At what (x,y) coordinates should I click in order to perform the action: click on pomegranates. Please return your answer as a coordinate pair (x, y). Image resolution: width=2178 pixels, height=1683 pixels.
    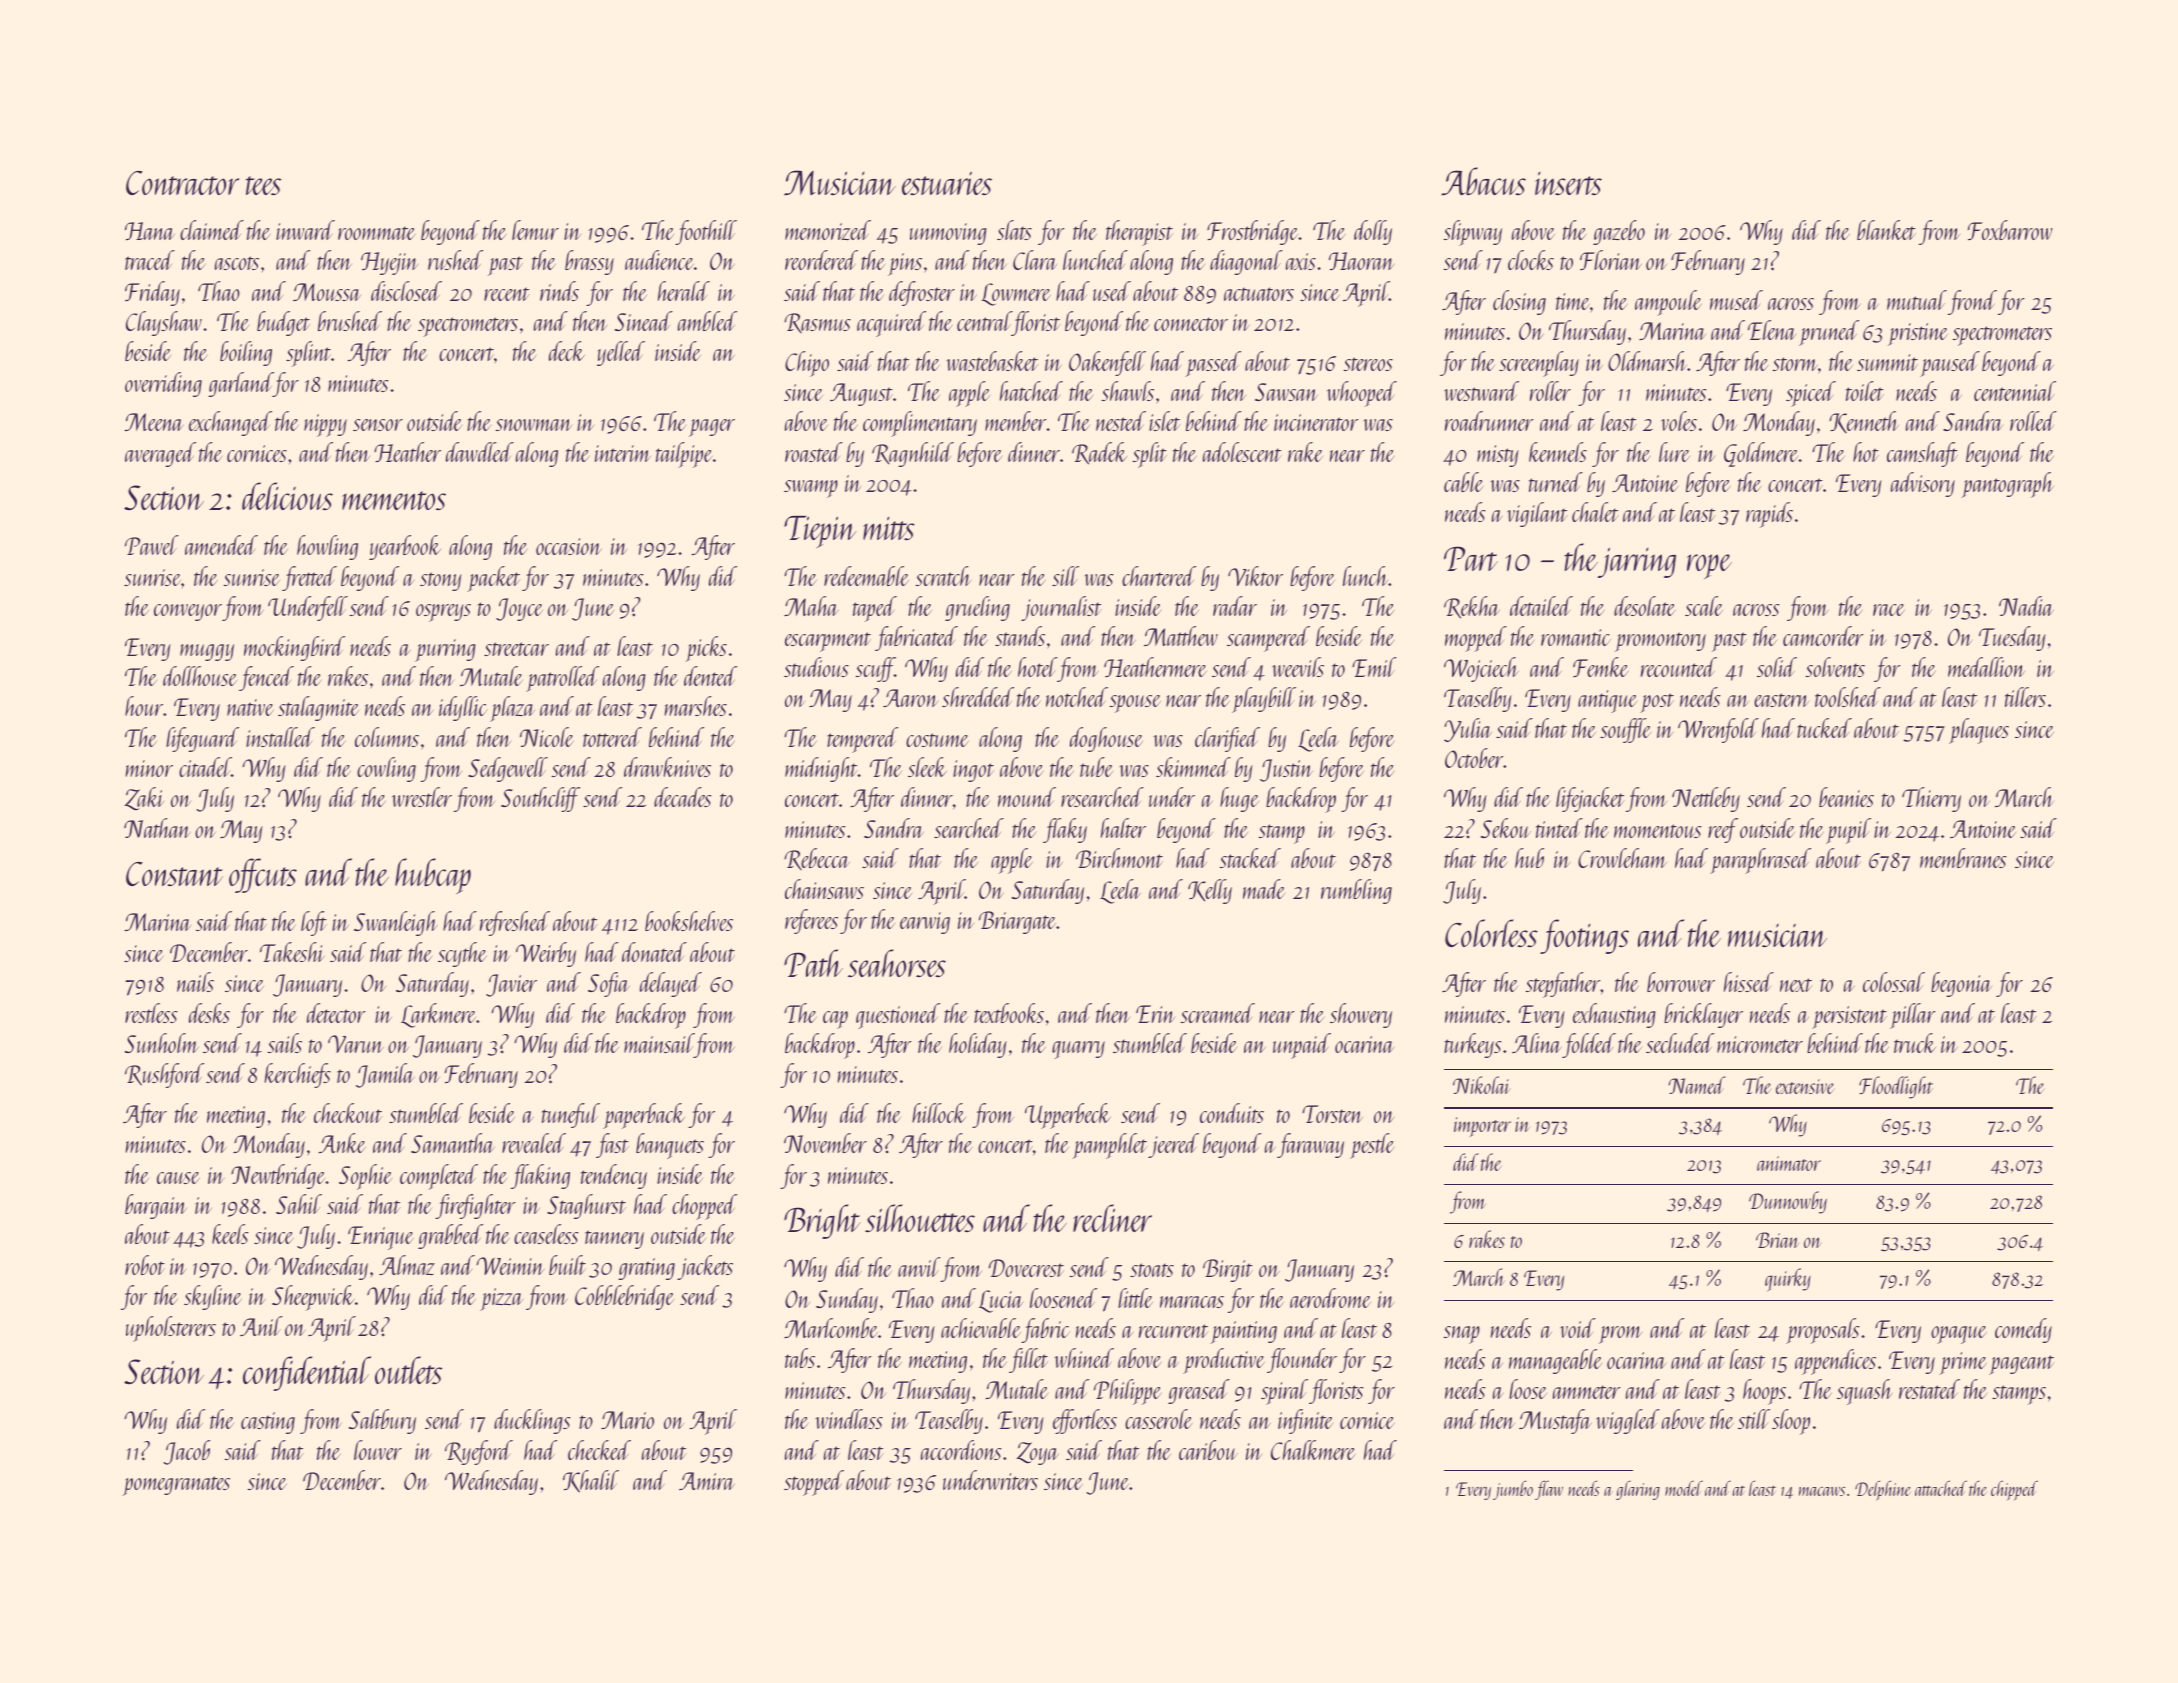
    Looking at the image, I should click on (176, 1486).
